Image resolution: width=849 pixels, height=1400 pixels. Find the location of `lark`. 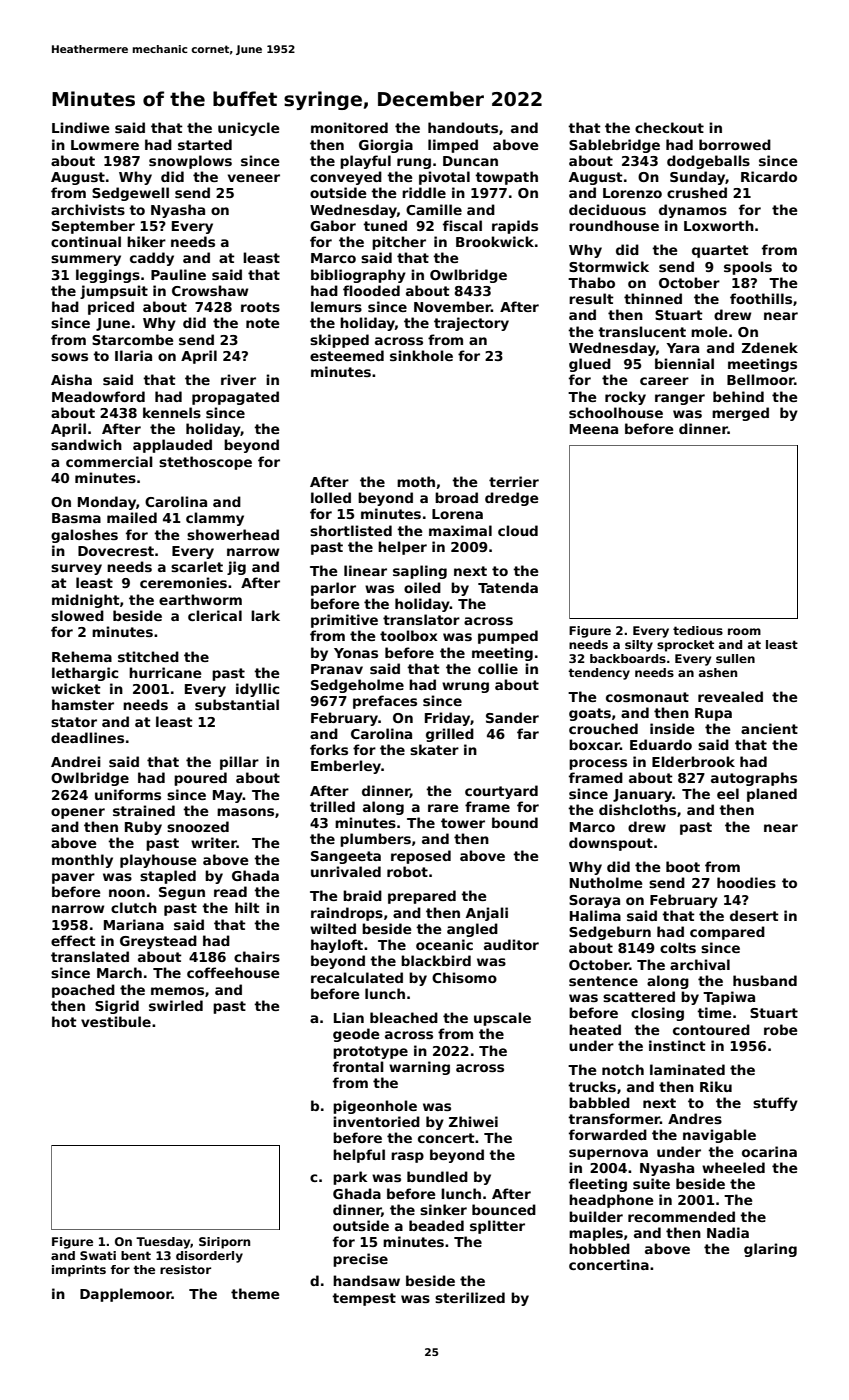

lark is located at coordinates (265, 615).
